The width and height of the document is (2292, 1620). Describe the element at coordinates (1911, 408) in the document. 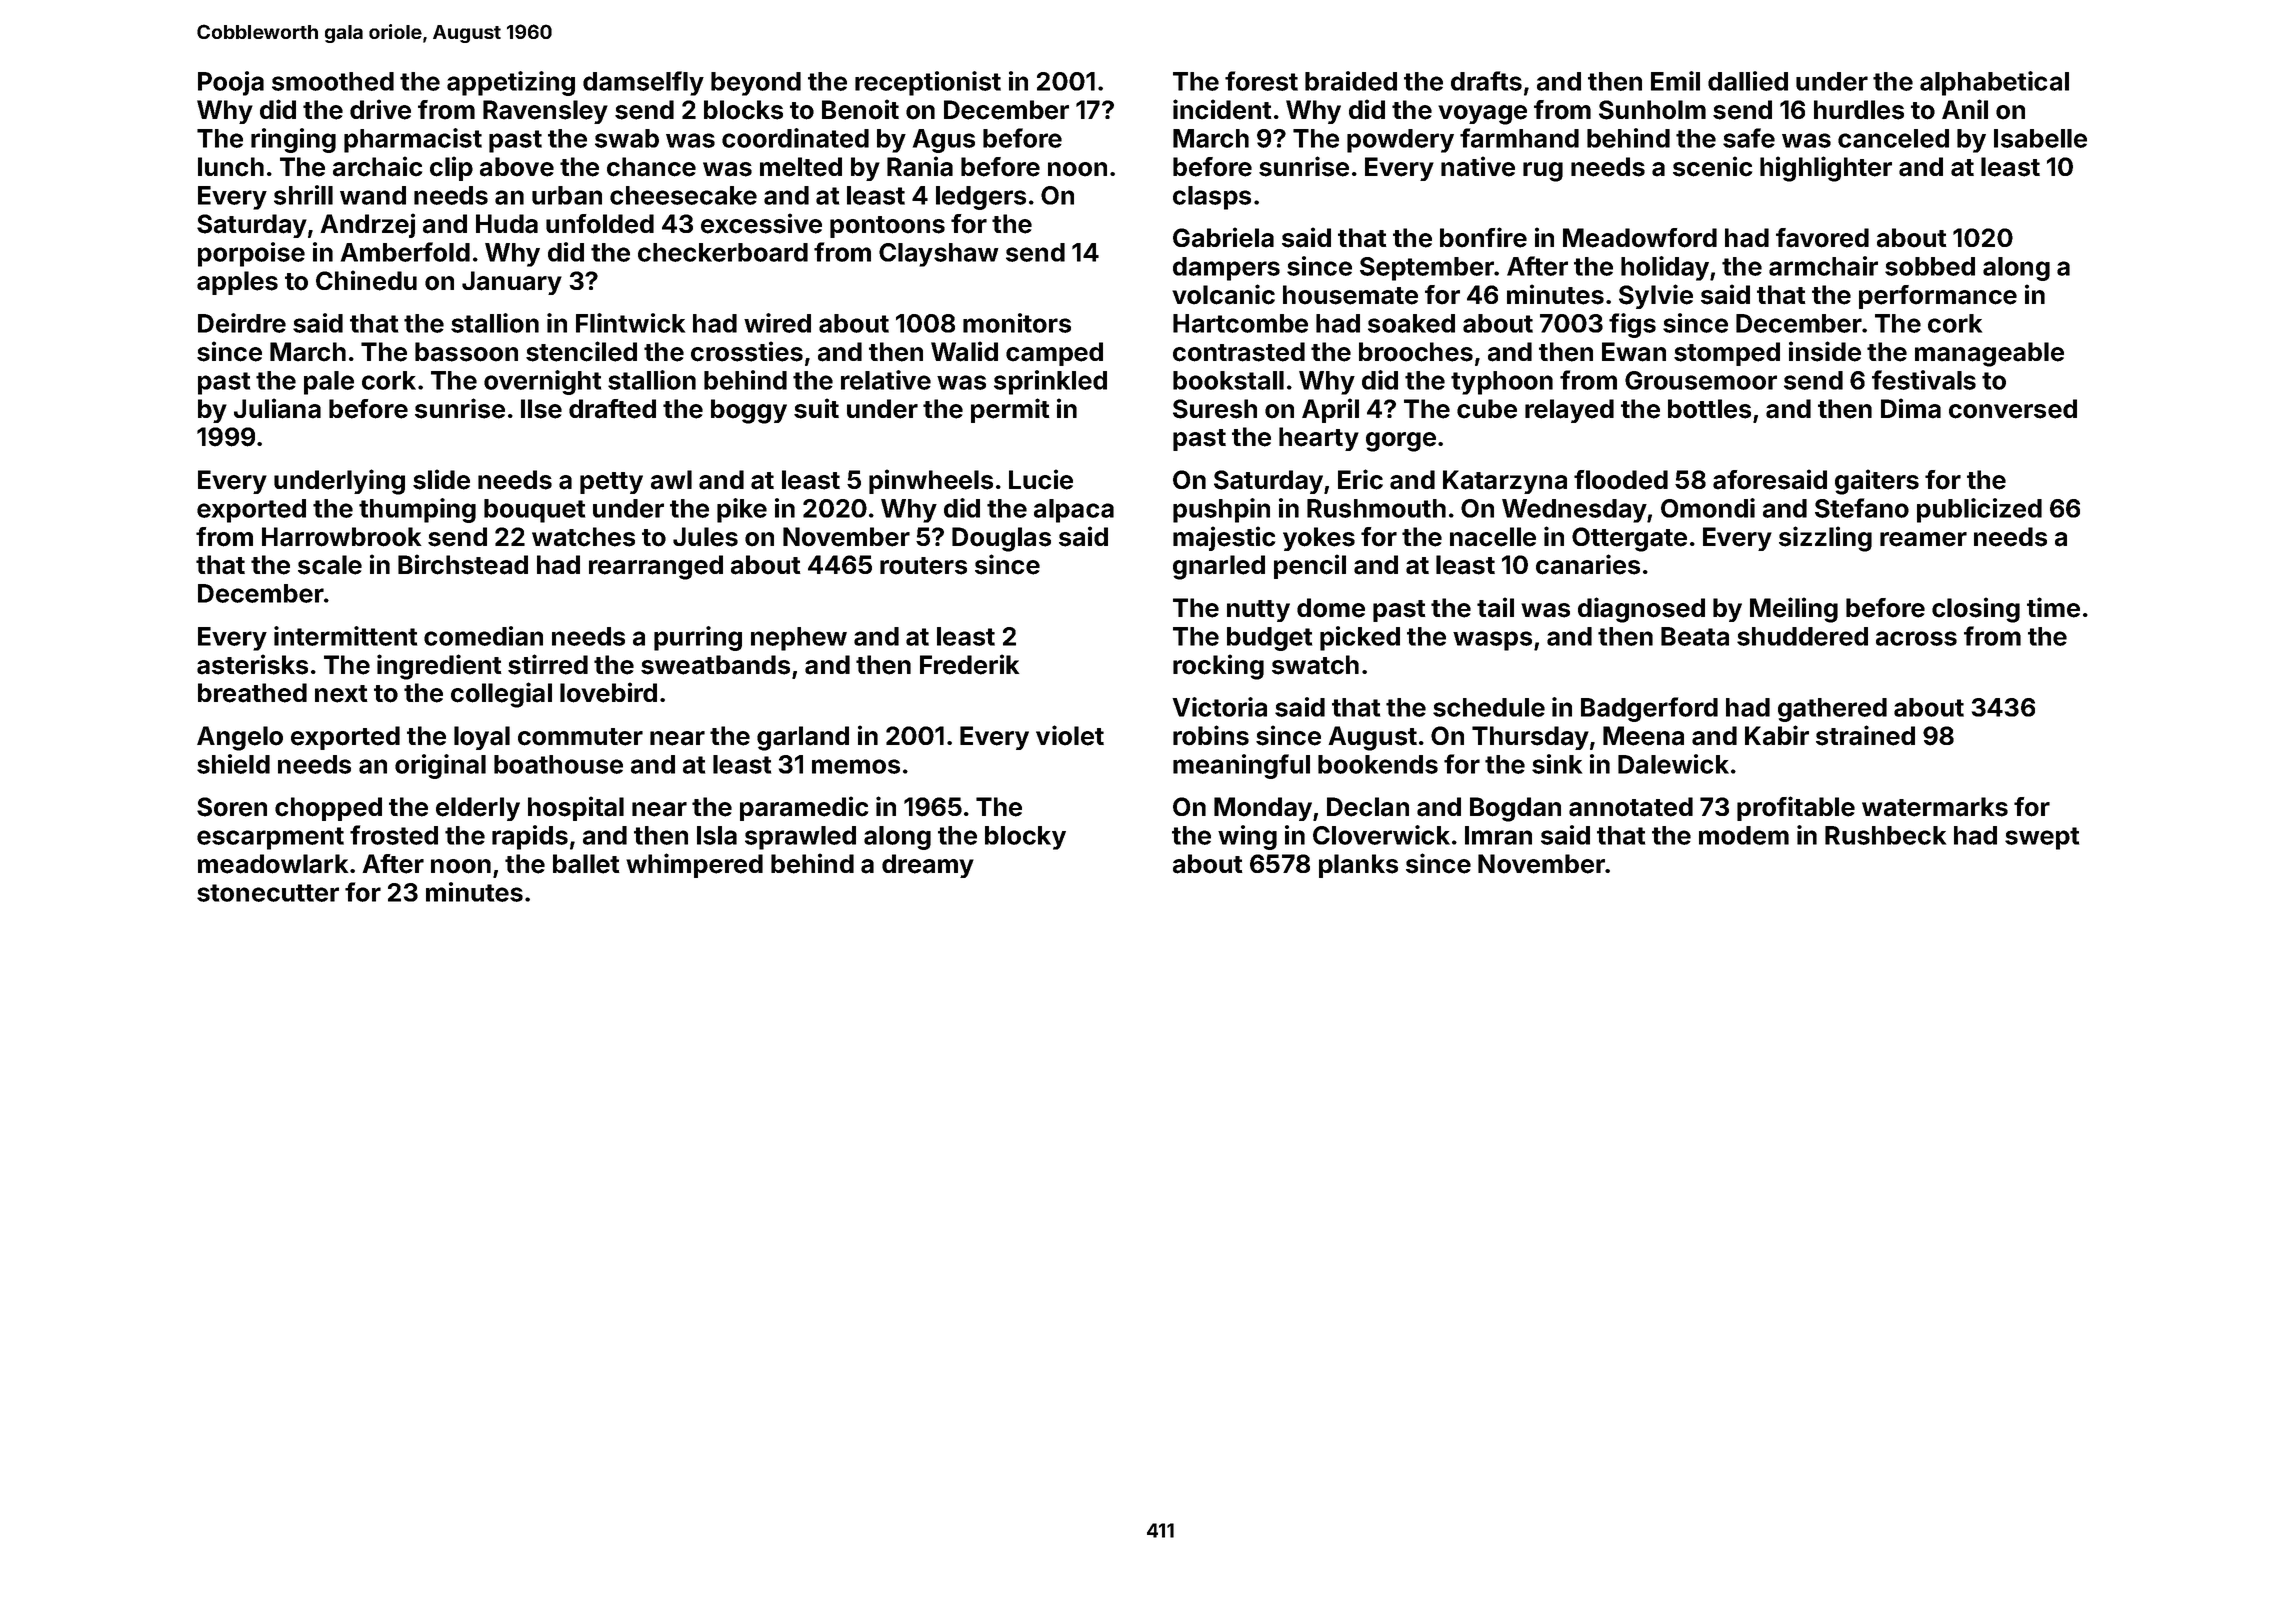

I see `Dima` at that location.
